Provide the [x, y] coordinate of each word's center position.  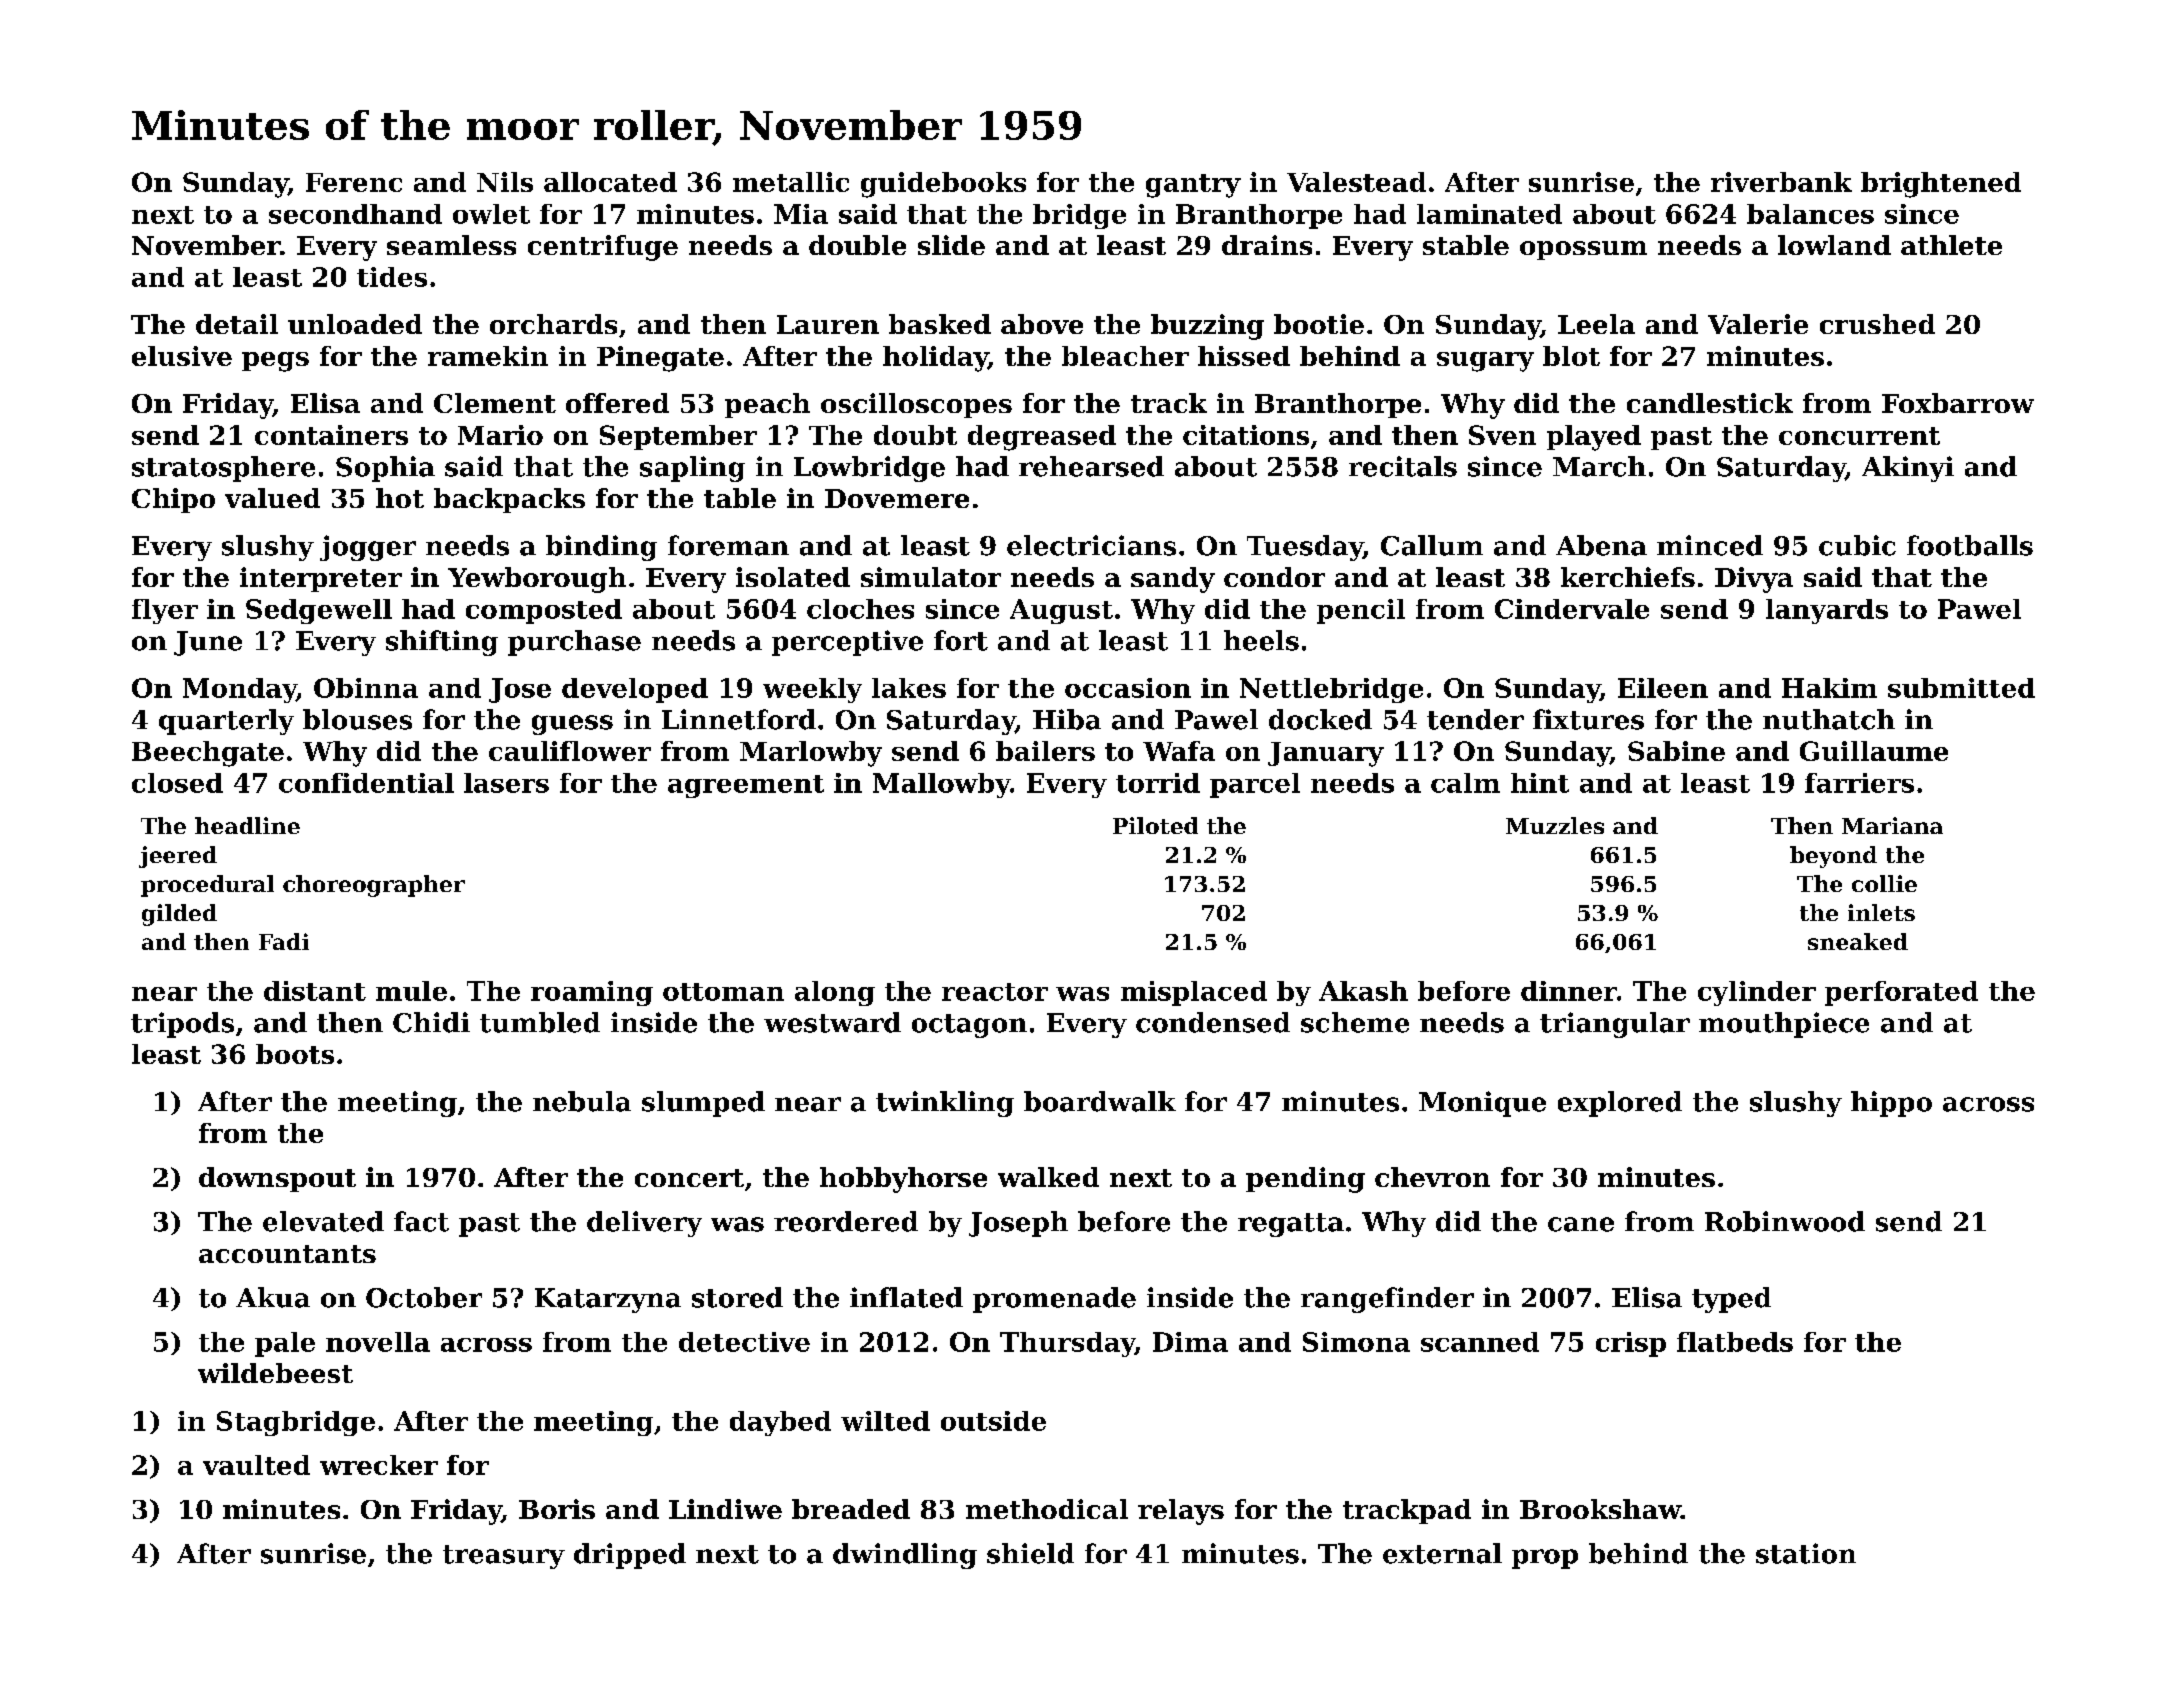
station [1806, 1553]
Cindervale [1572, 609]
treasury [504, 1557]
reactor [995, 992]
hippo [1891, 1104]
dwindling [905, 1556]
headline [247, 825]
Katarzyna [608, 1300]
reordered [846, 1221]
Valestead [1356, 182]
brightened [1941, 185]
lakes [909, 688]
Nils [505, 182]
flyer [165, 611]
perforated [1901, 993]
